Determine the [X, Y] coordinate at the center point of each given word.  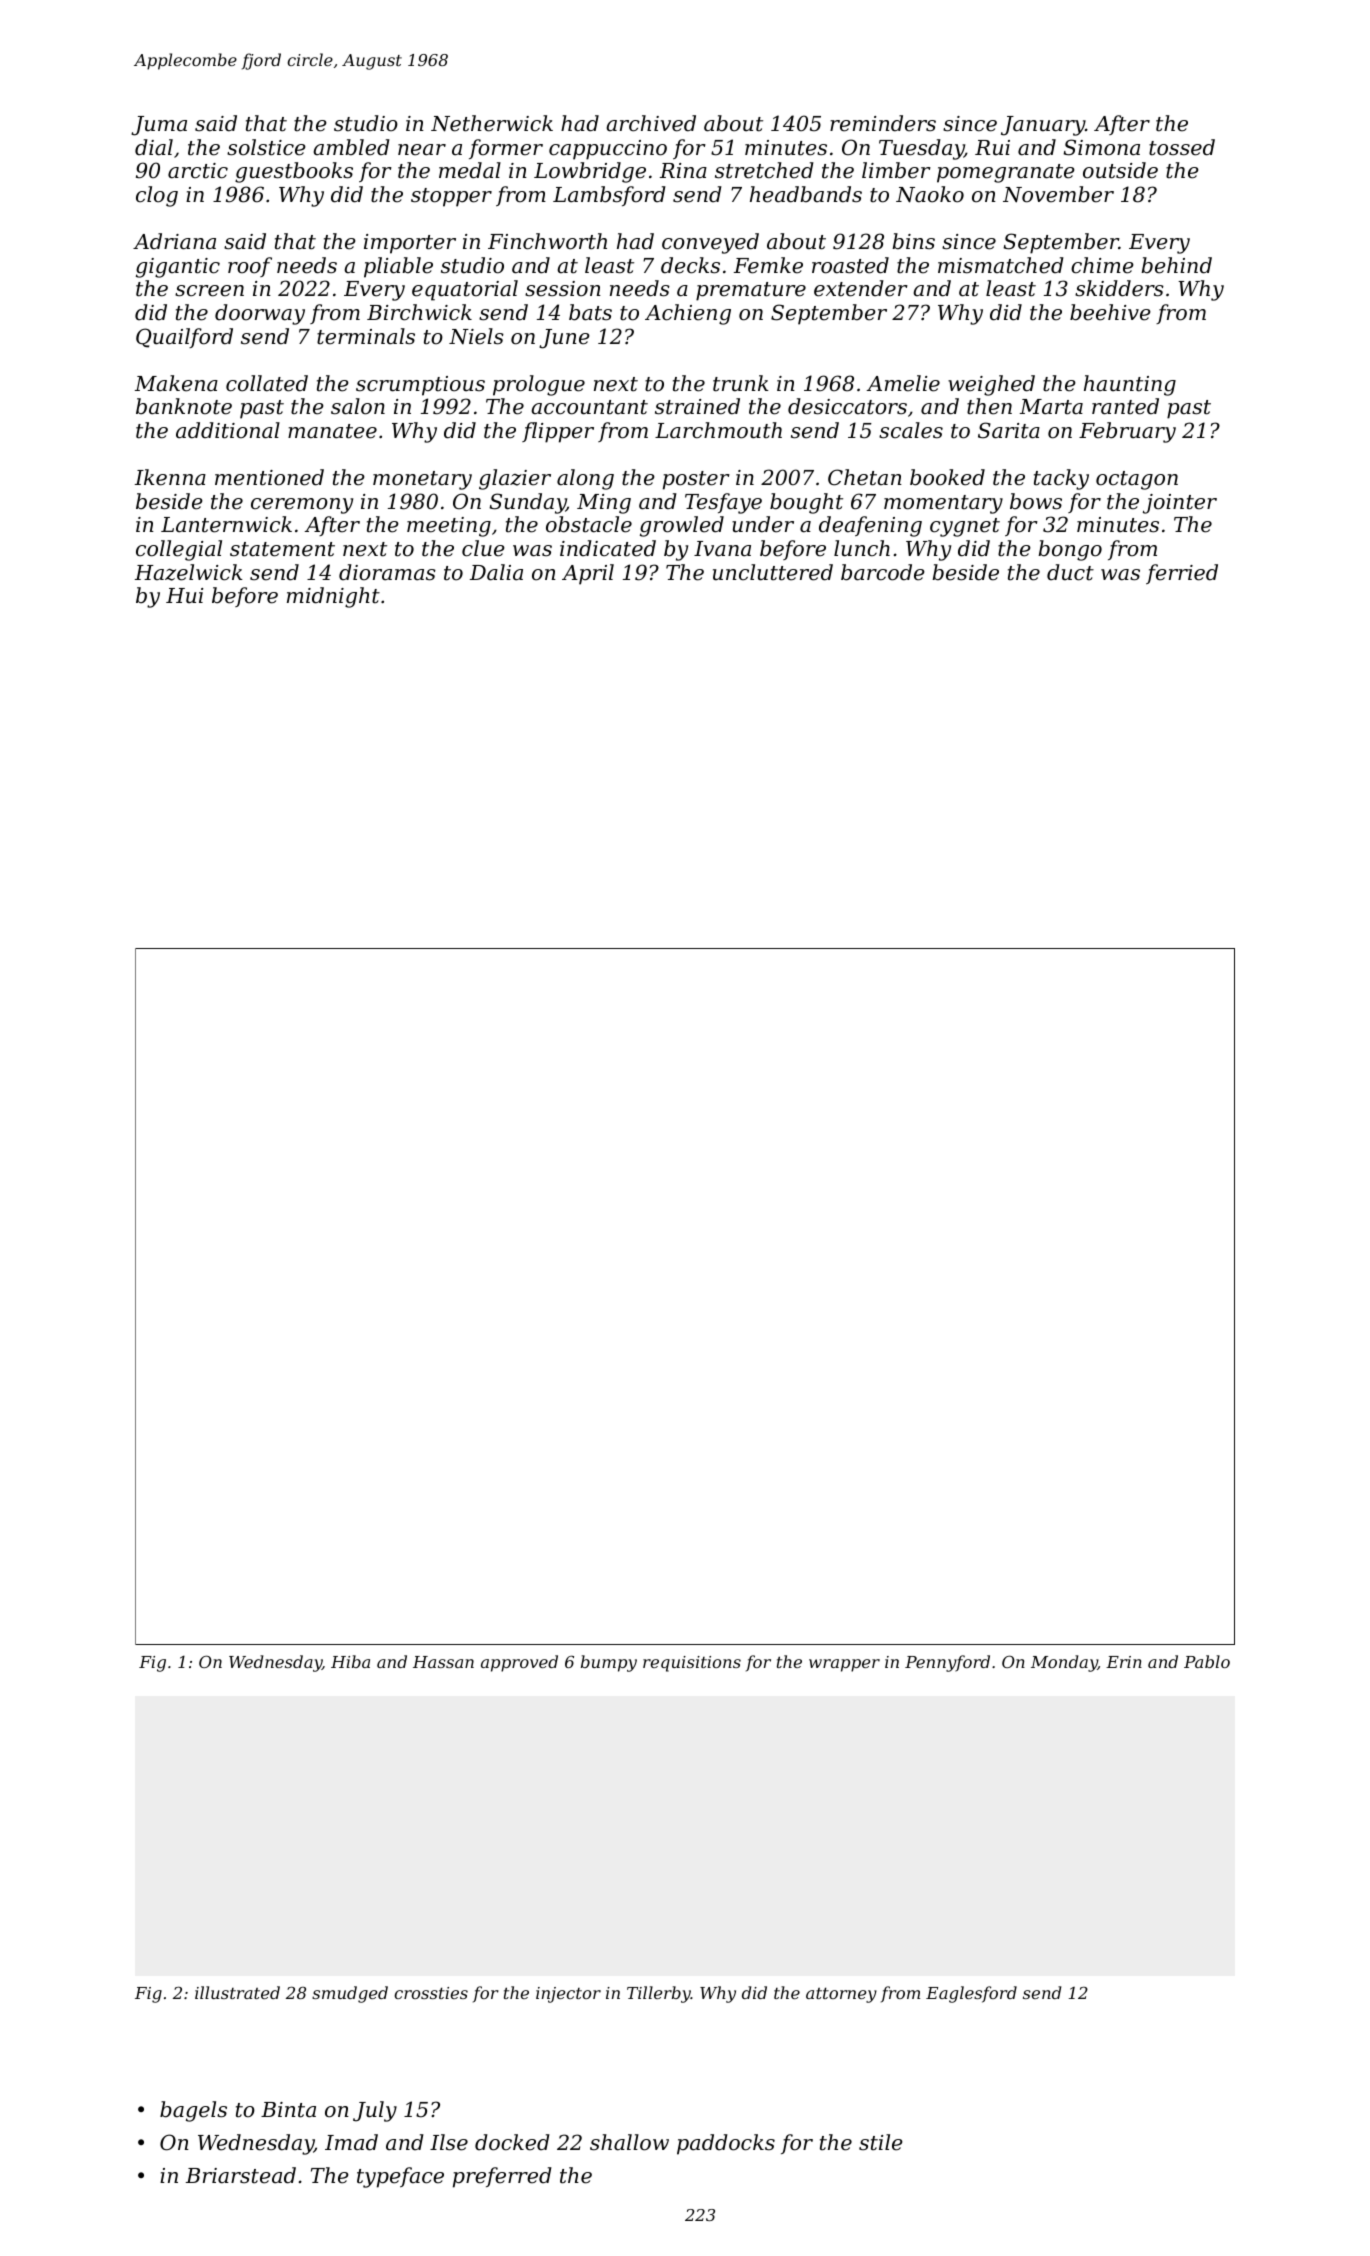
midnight [333, 597]
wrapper [844, 1665]
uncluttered [773, 572]
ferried [1182, 574]
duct [1070, 572]
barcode [883, 572]
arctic [198, 171]
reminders [883, 123]
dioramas [387, 572]
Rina [683, 171]
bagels [193, 2111]
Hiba [350, 1661]
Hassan [443, 1662]
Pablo [1207, 1661]
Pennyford [947, 1663]
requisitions [692, 1664]
